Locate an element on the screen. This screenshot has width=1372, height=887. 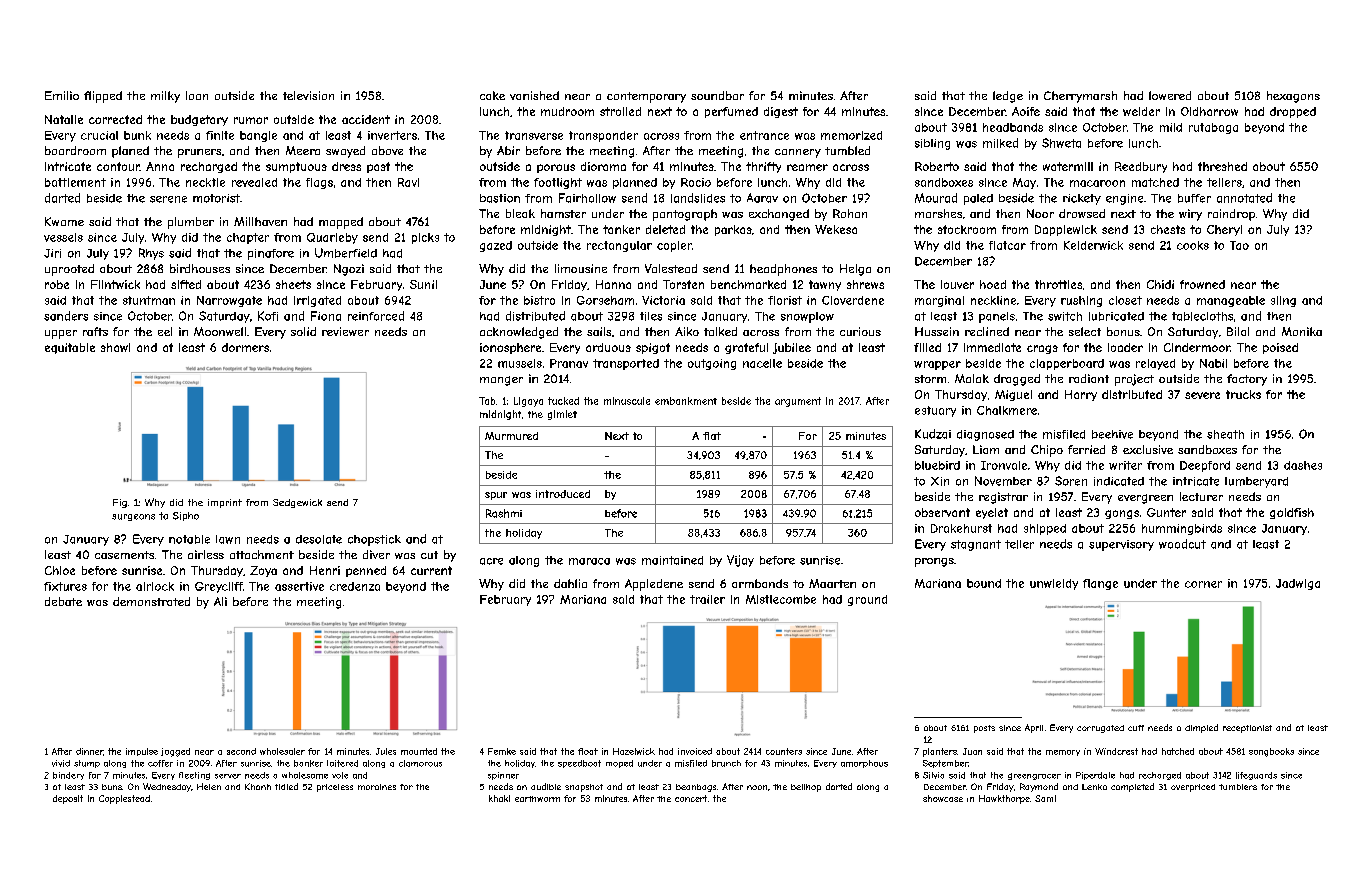
Tao is located at coordinates (1239, 245).
